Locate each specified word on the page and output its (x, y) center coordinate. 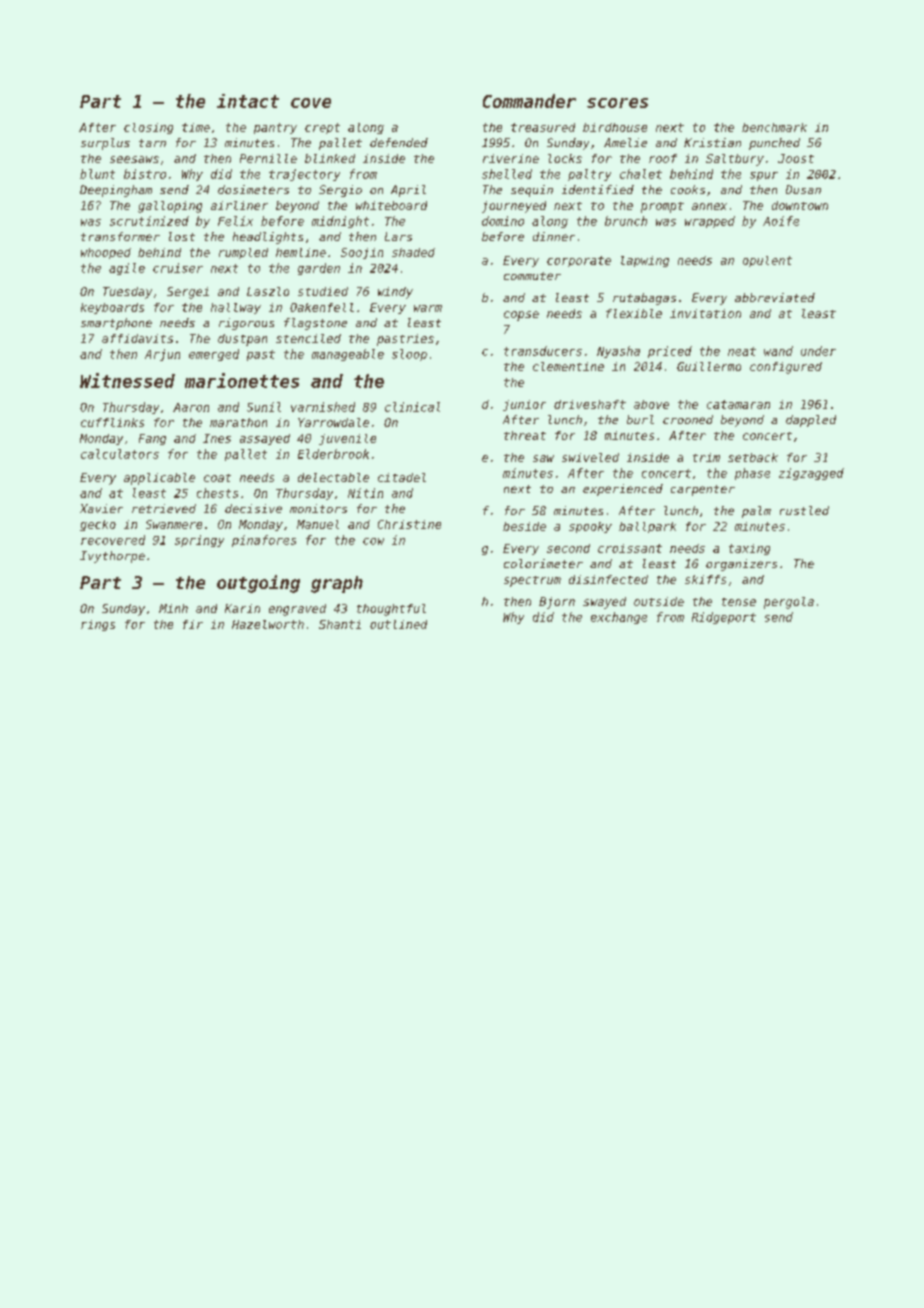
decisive (253, 508)
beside (524, 526)
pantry (275, 128)
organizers (741, 565)
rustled (804, 510)
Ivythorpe (112, 557)
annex (709, 206)
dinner (554, 236)
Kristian (712, 142)
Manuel (318, 524)
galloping (170, 207)
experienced (623, 490)
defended (399, 142)
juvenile (347, 439)
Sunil (264, 407)
